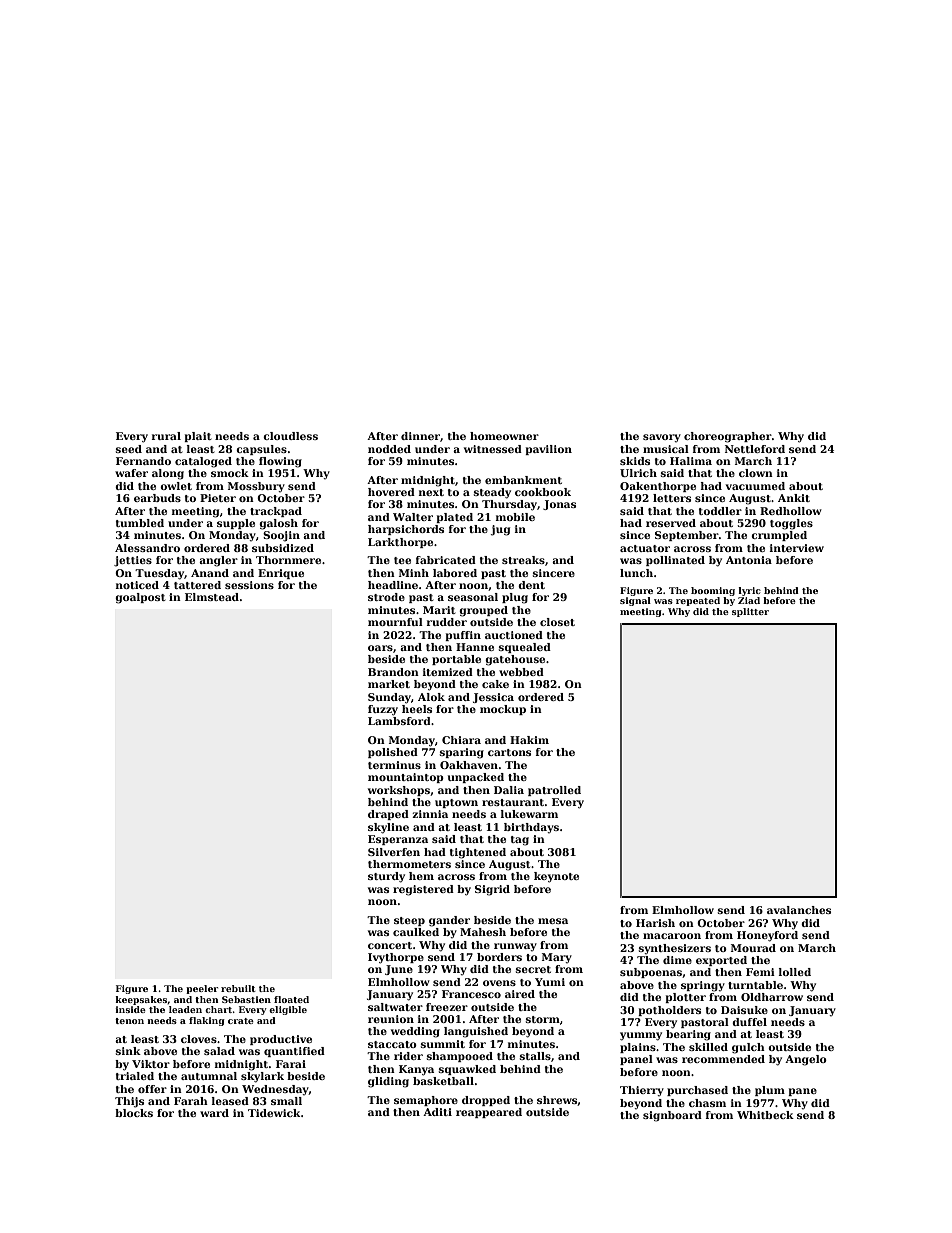  What do you see at coordinates (658, 487) in the document?
I see `Oakenthorpe` at bounding box center [658, 487].
